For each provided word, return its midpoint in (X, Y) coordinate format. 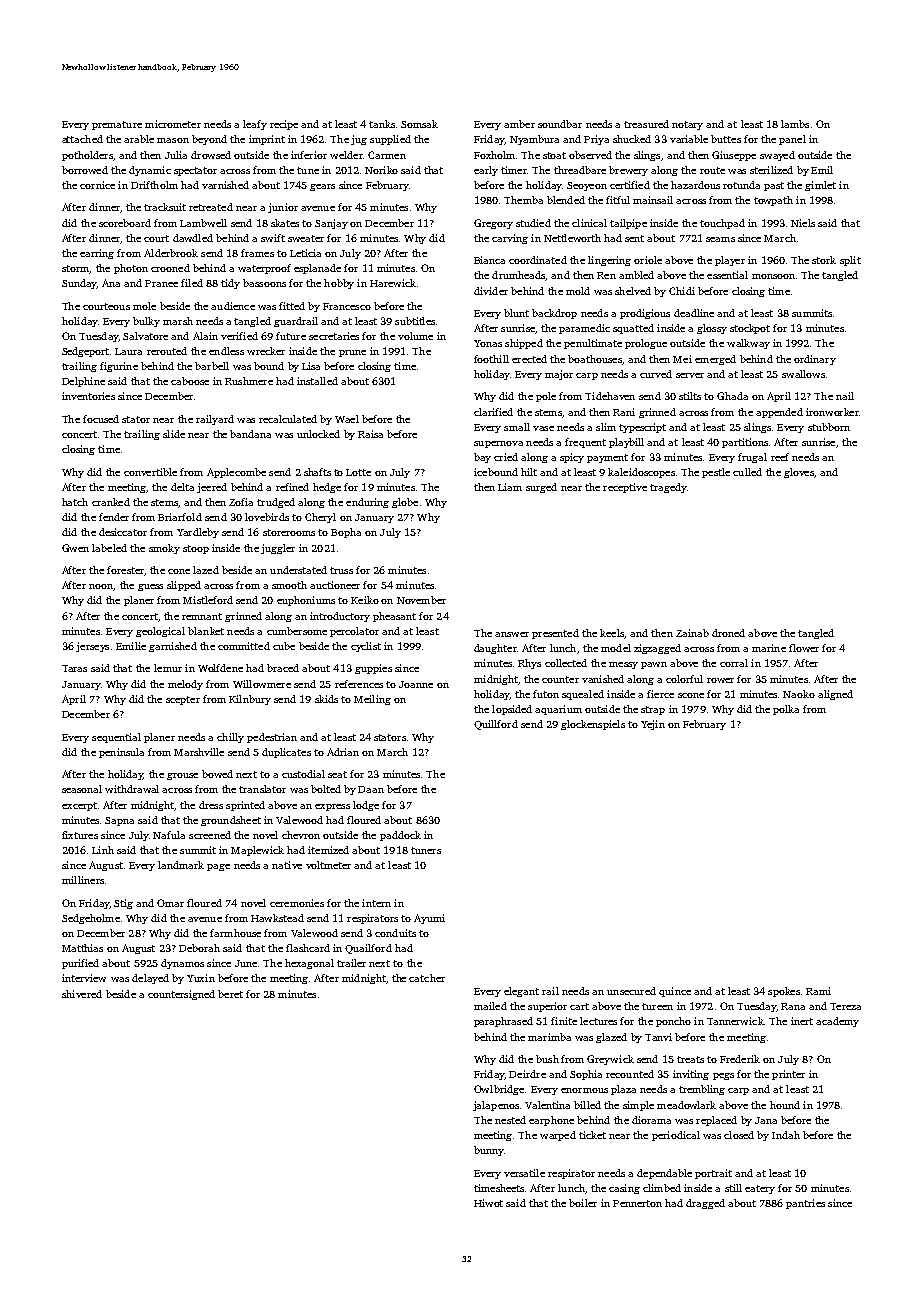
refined (292, 487)
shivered (82, 994)
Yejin (653, 725)
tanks (382, 124)
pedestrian (272, 738)
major (559, 375)
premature (117, 125)
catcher (427, 978)
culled (747, 472)
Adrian (343, 752)
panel (792, 140)
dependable (664, 1174)
